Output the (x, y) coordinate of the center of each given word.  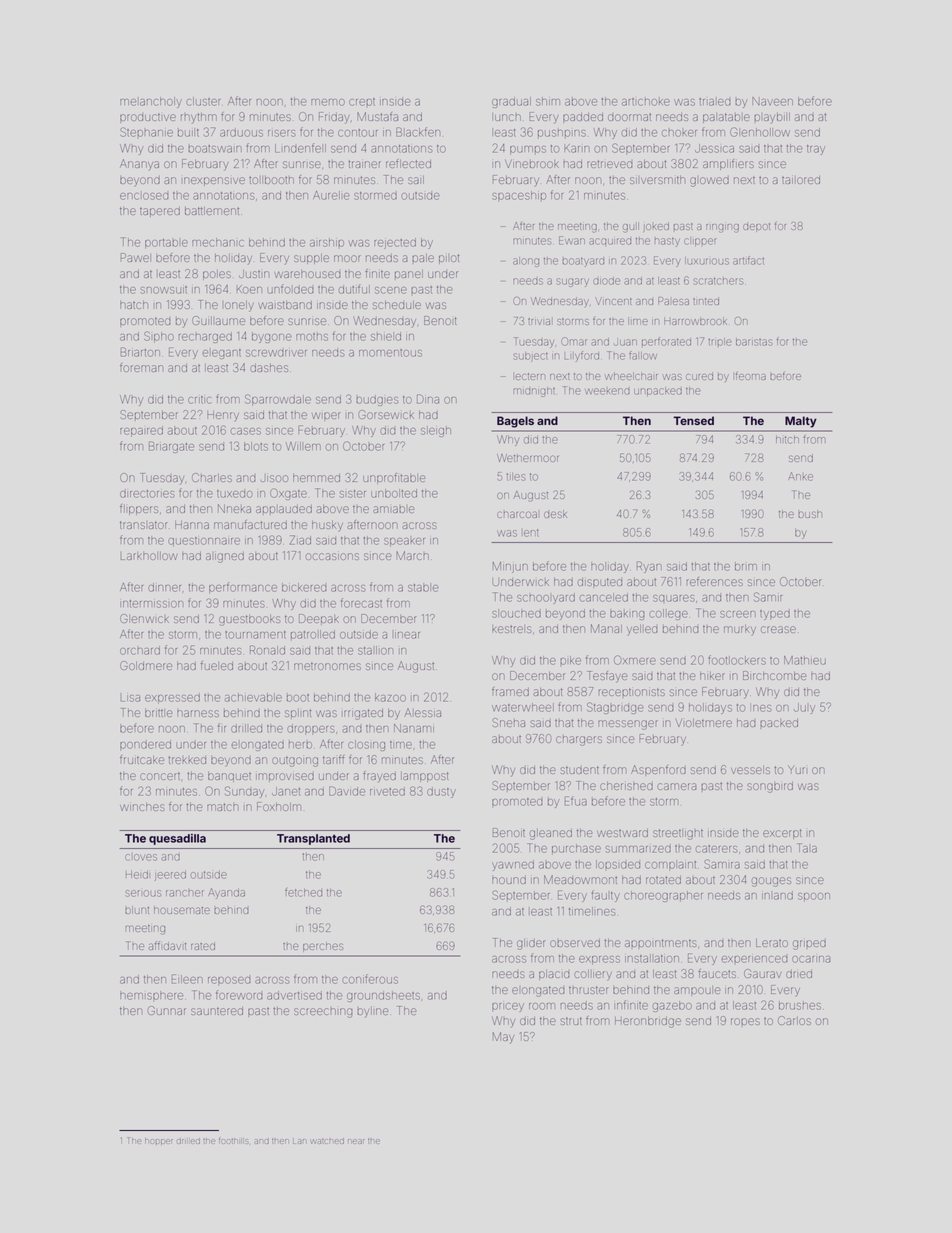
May (503, 1038)
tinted (706, 301)
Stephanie (147, 132)
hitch (787, 440)
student (580, 770)
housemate (182, 910)
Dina (428, 399)
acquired (610, 241)
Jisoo (274, 478)
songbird (770, 787)
